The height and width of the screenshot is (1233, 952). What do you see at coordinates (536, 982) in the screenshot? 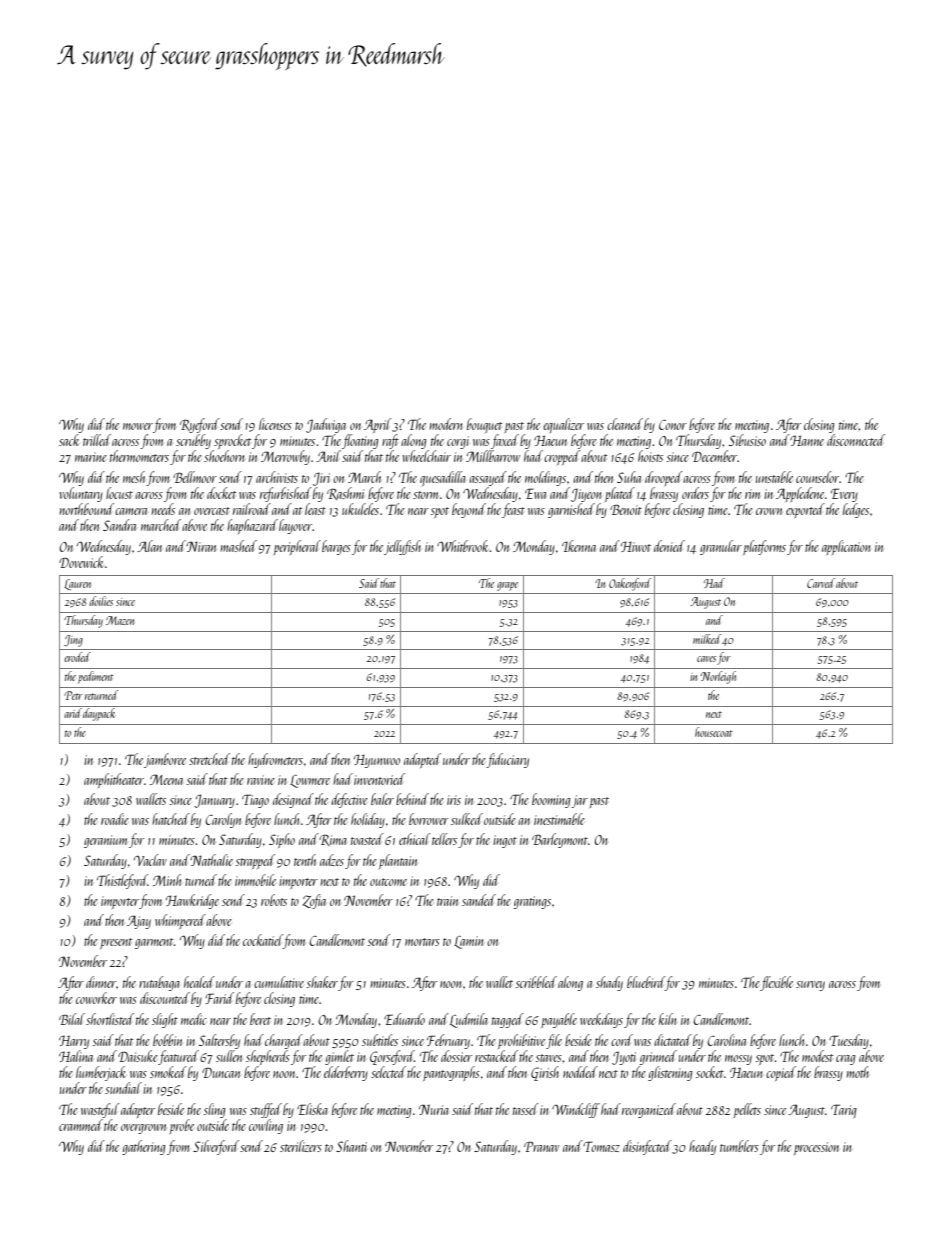
I see `scribbled` at bounding box center [536, 982].
